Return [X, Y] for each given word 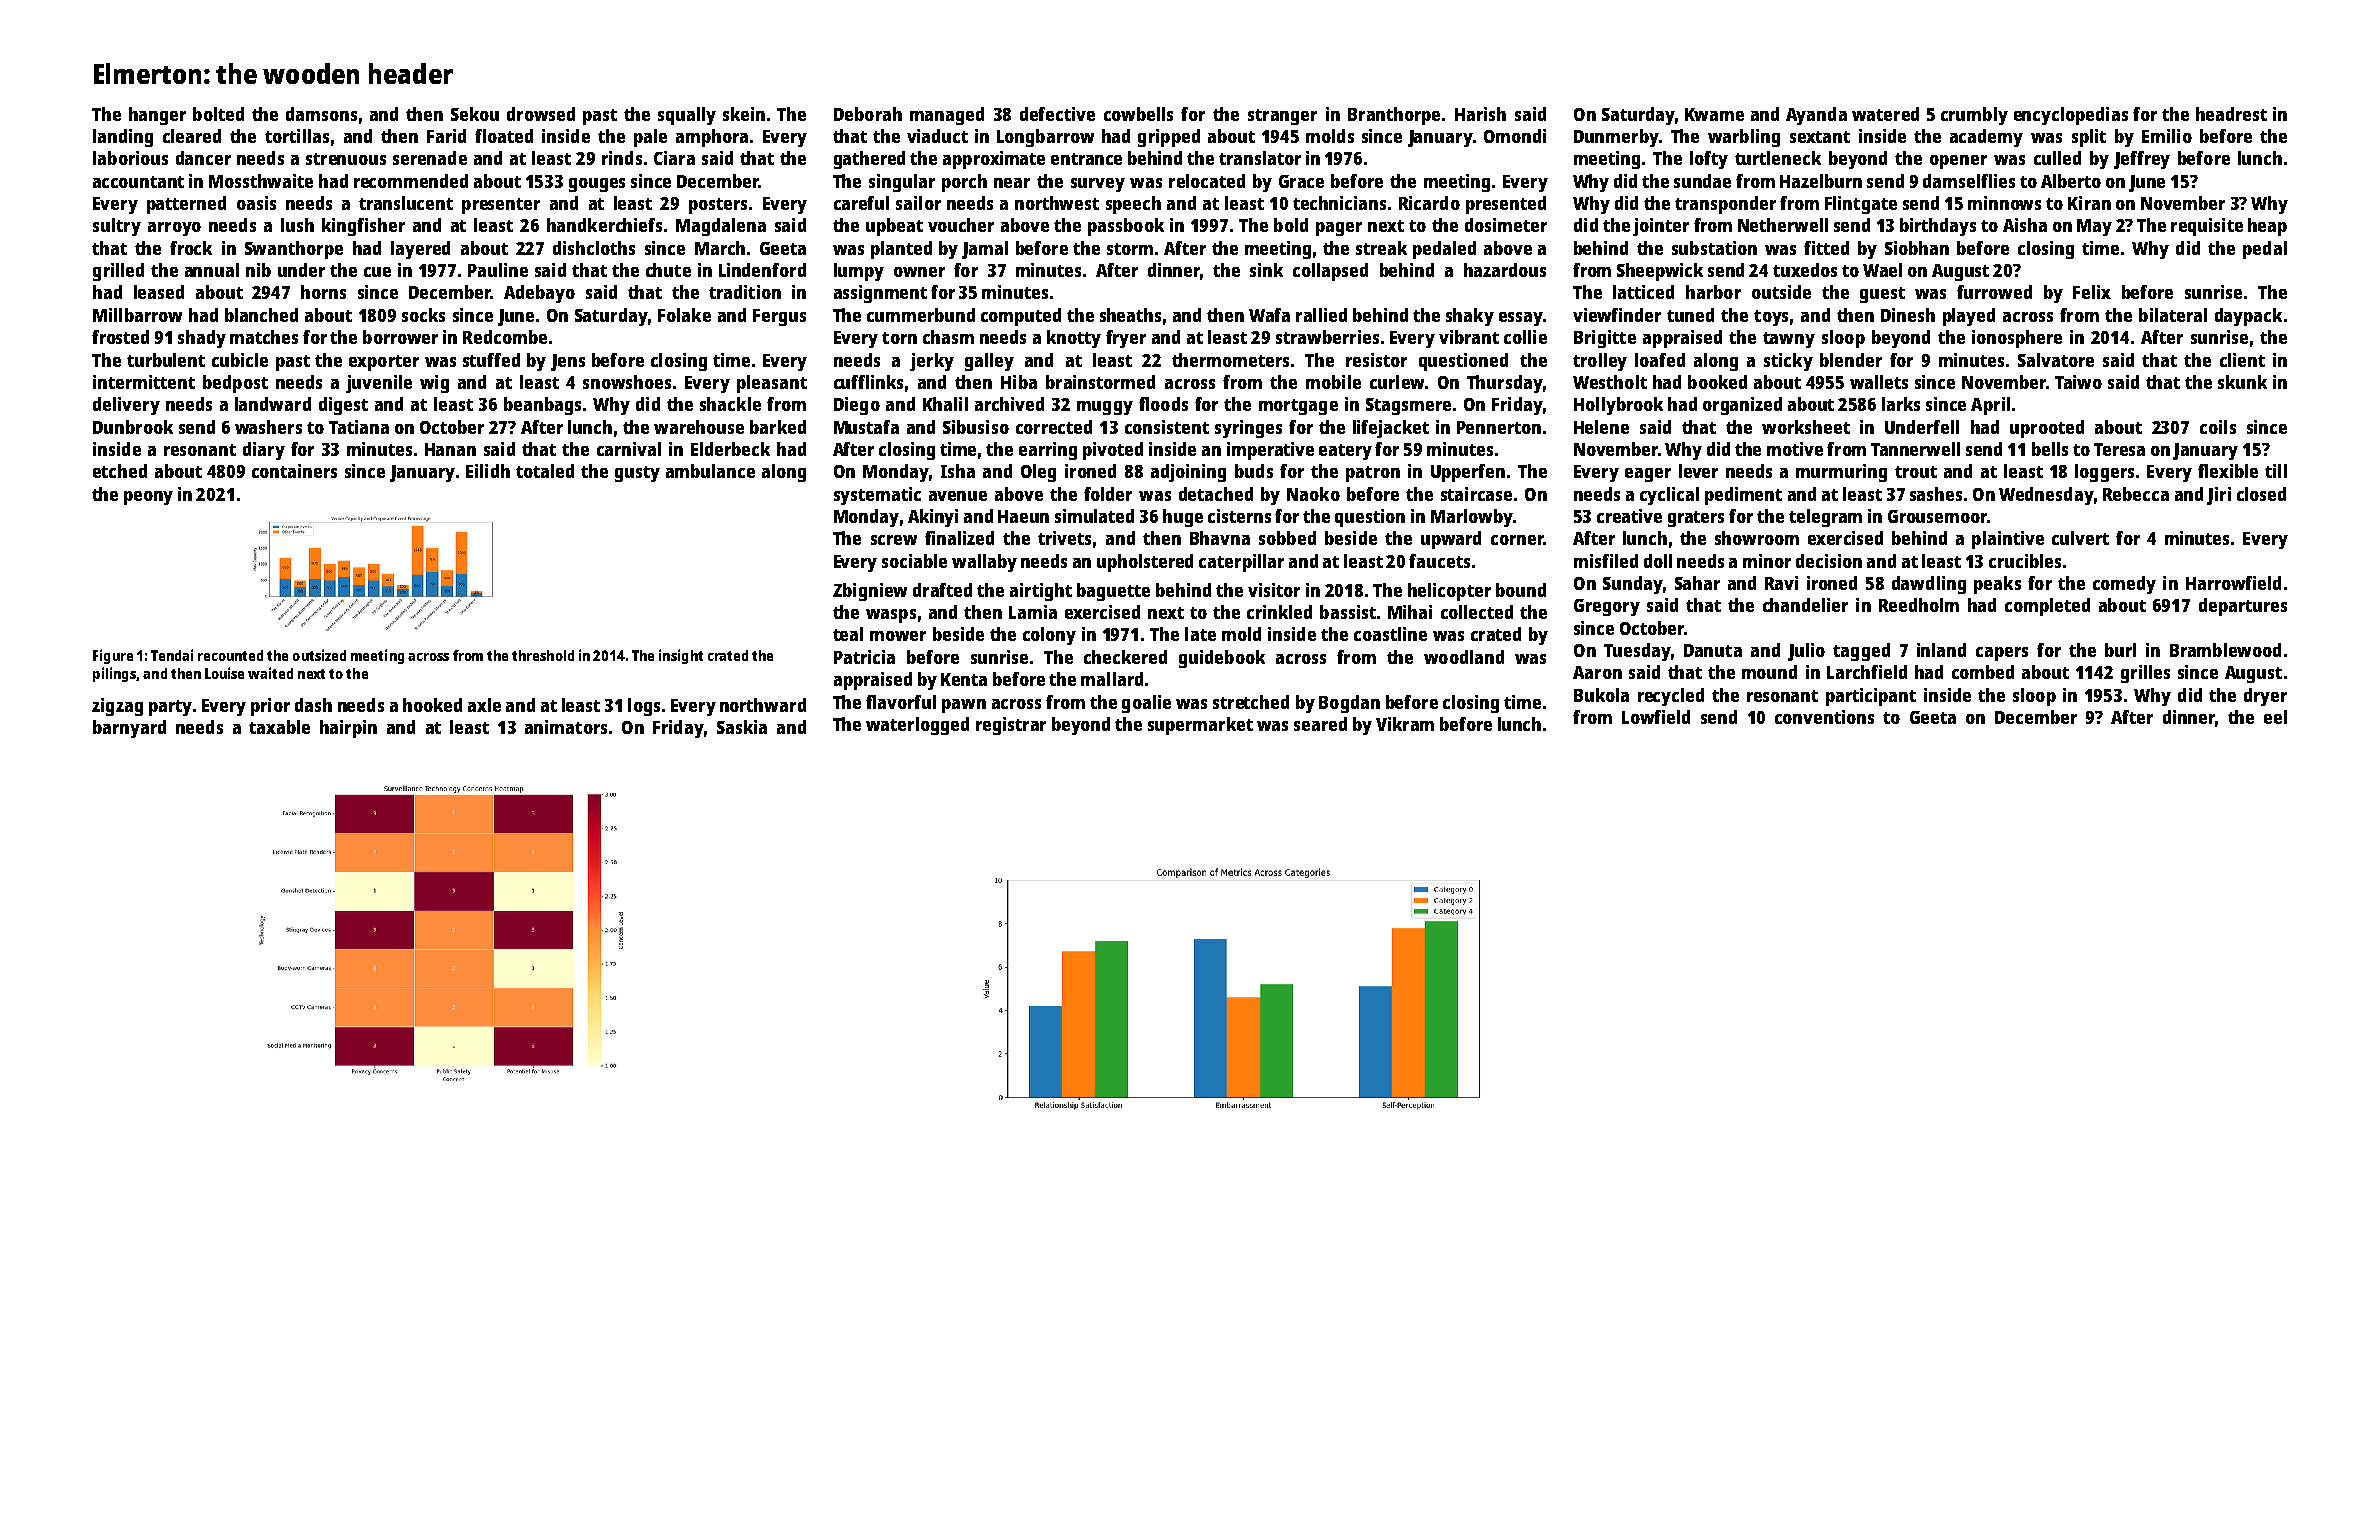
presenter [501, 206]
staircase [1476, 494]
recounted [230, 655]
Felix [2092, 292]
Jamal [985, 250]
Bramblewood [2225, 650]
